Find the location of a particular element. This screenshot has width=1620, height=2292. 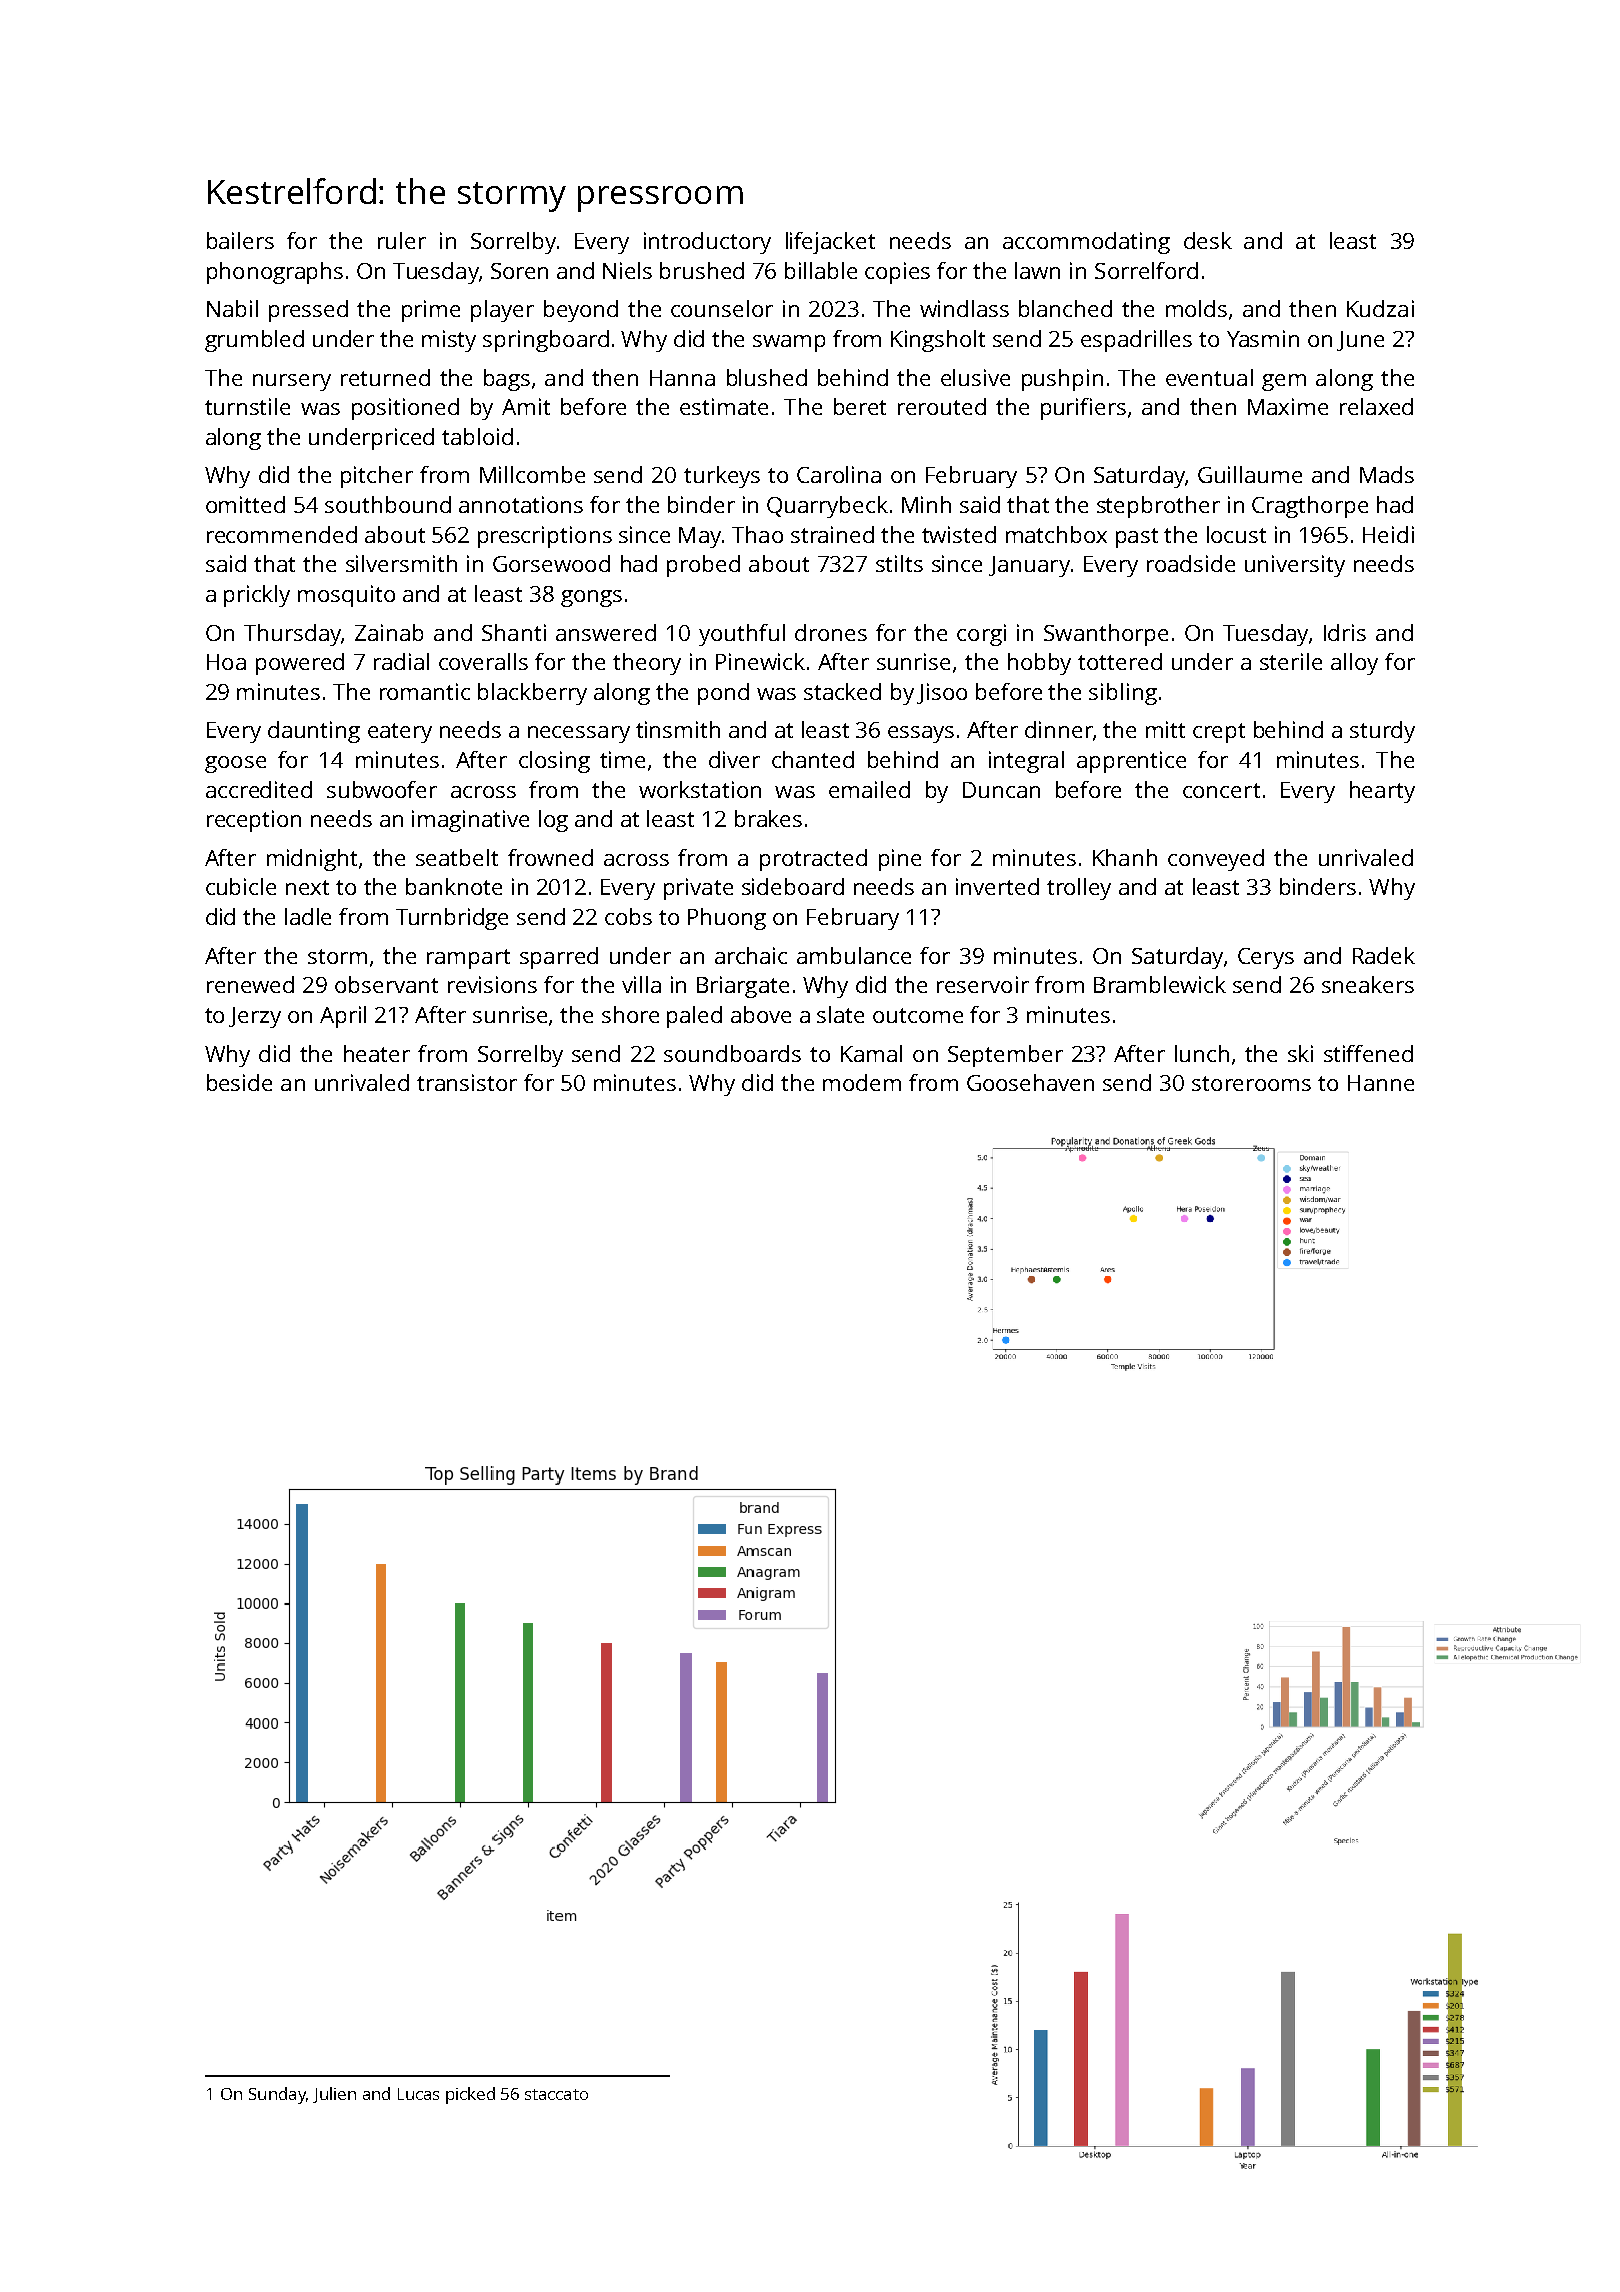

above is located at coordinates (761, 1014).
